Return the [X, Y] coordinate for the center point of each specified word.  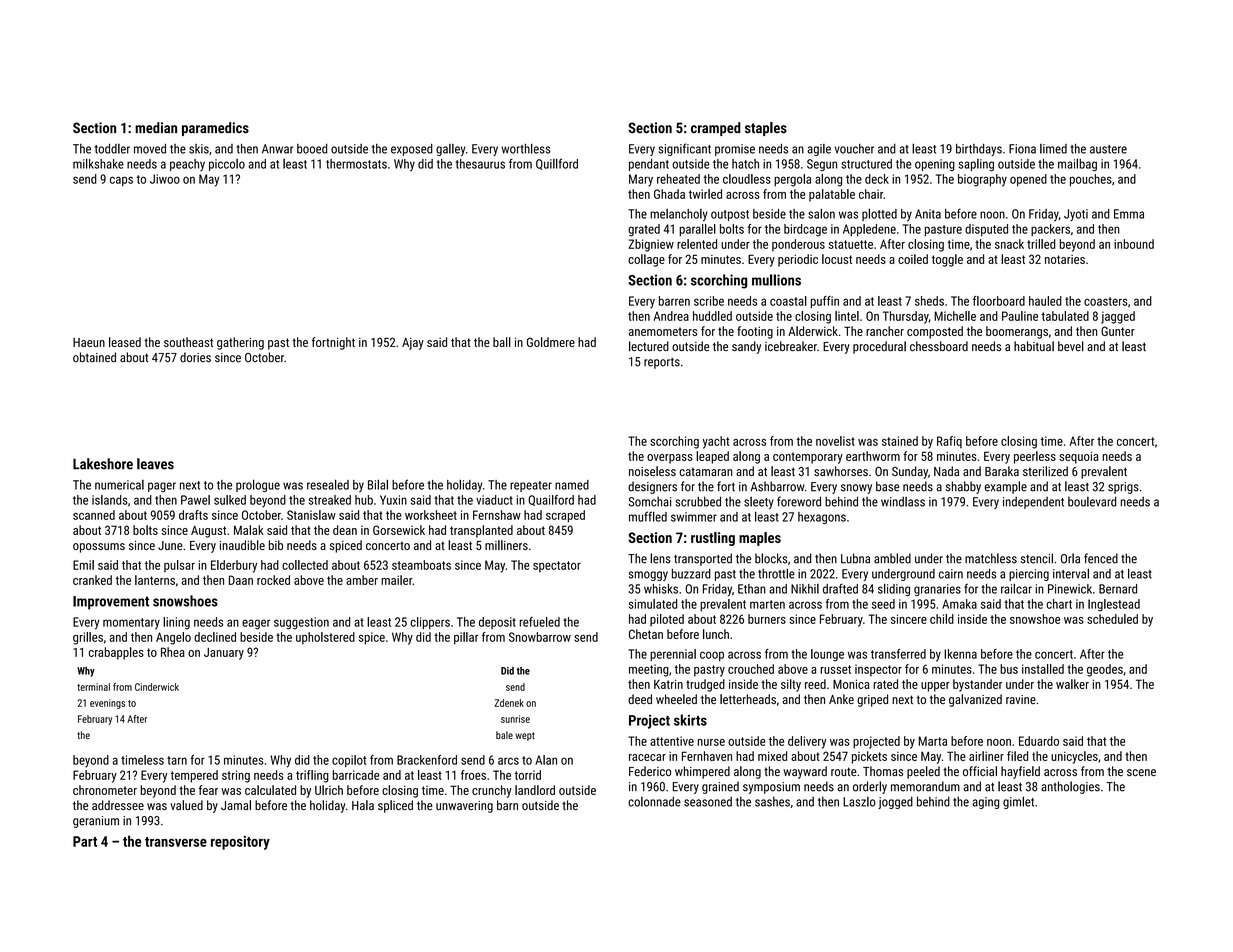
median [156, 127]
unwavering [464, 807]
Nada [946, 471]
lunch [716, 634]
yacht [716, 442]
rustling [713, 539]
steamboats [421, 565]
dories [195, 357]
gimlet [1018, 802]
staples [766, 129]
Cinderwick [157, 687]
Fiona [1022, 149]
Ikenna [960, 654]
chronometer [105, 790]
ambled [892, 558]
